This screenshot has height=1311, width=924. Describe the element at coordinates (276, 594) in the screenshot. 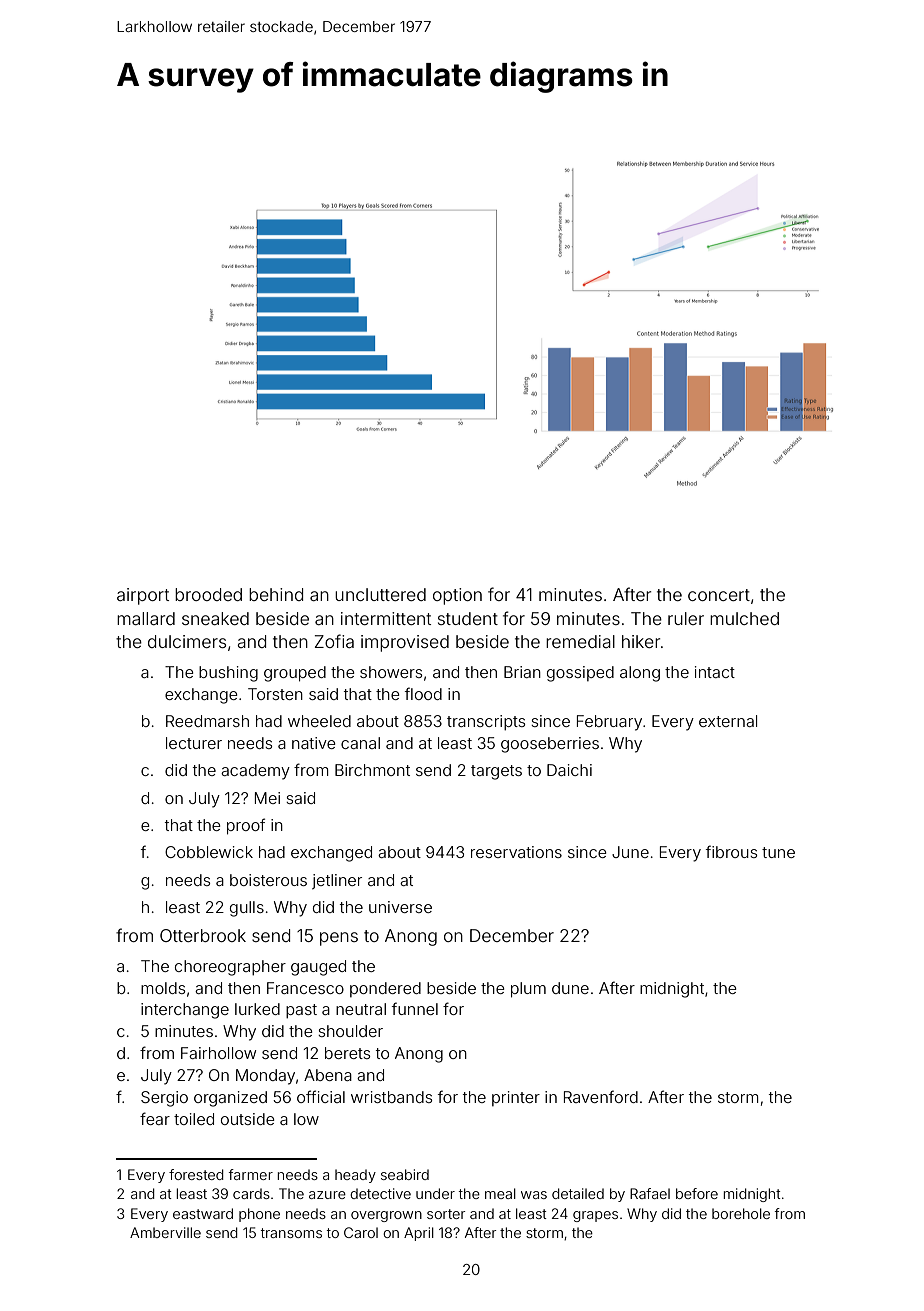

I see `behind` at that location.
